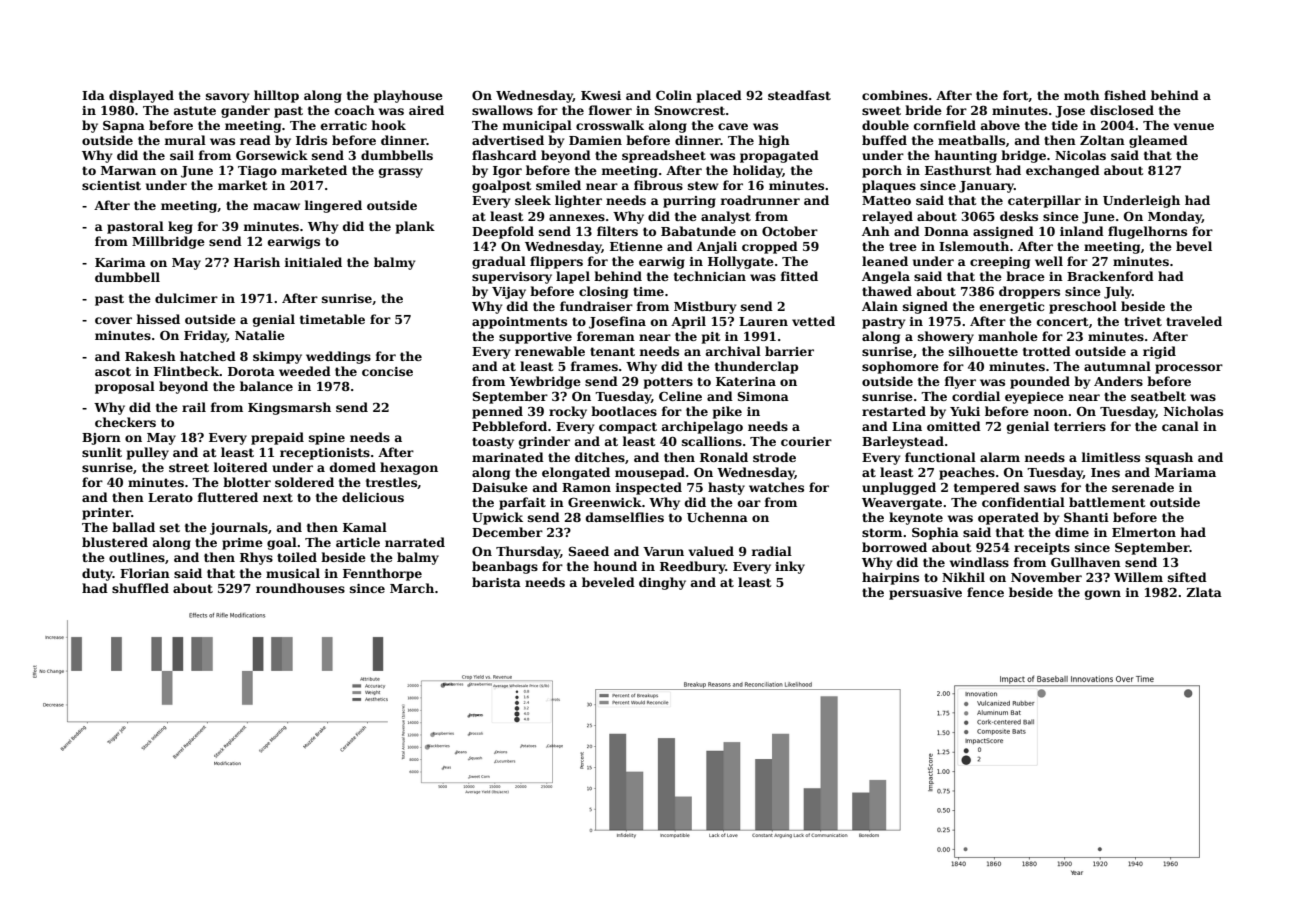 This screenshot has width=1308, height=924. Describe the element at coordinates (923, 110) in the screenshot. I see `bride` at that location.
